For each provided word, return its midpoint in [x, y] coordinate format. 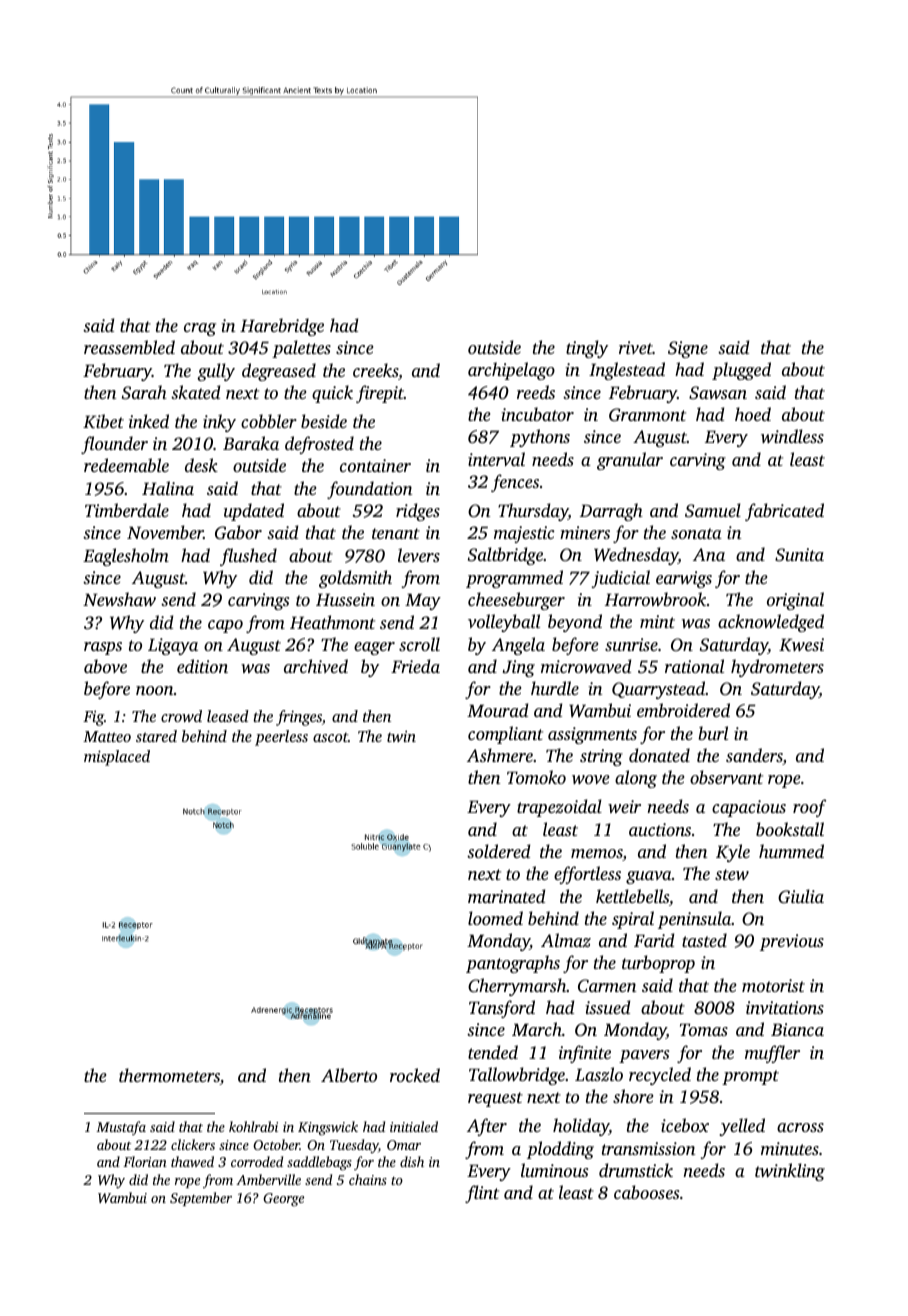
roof [809, 808]
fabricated [784, 512]
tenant [396, 533]
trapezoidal [559, 808]
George [283, 1199]
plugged [741, 371]
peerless [281, 738]
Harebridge [282, 327]
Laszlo [599, 1074]
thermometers [169, 1076]
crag [200, 329]
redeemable [126, 465]
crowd [181, 716]
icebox [685, 1125]
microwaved [586, 666]
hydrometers [777, 668]
